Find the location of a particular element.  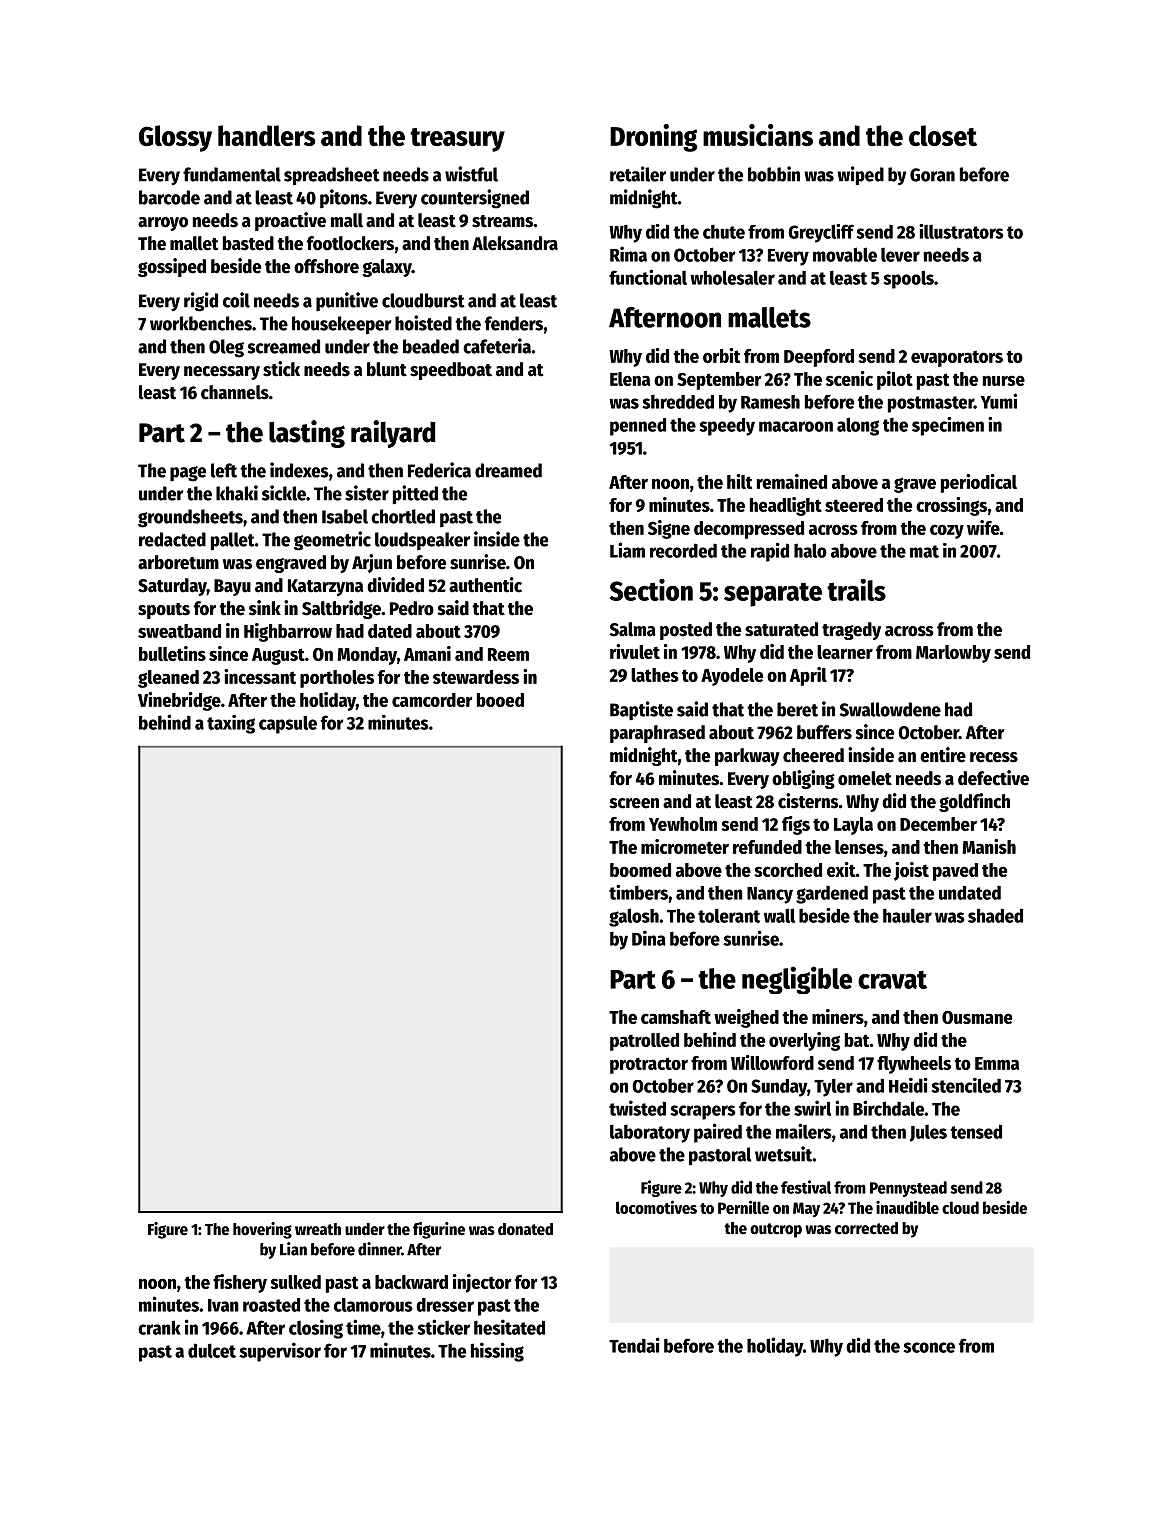

illustrators is located at coordinates (961, 231).
